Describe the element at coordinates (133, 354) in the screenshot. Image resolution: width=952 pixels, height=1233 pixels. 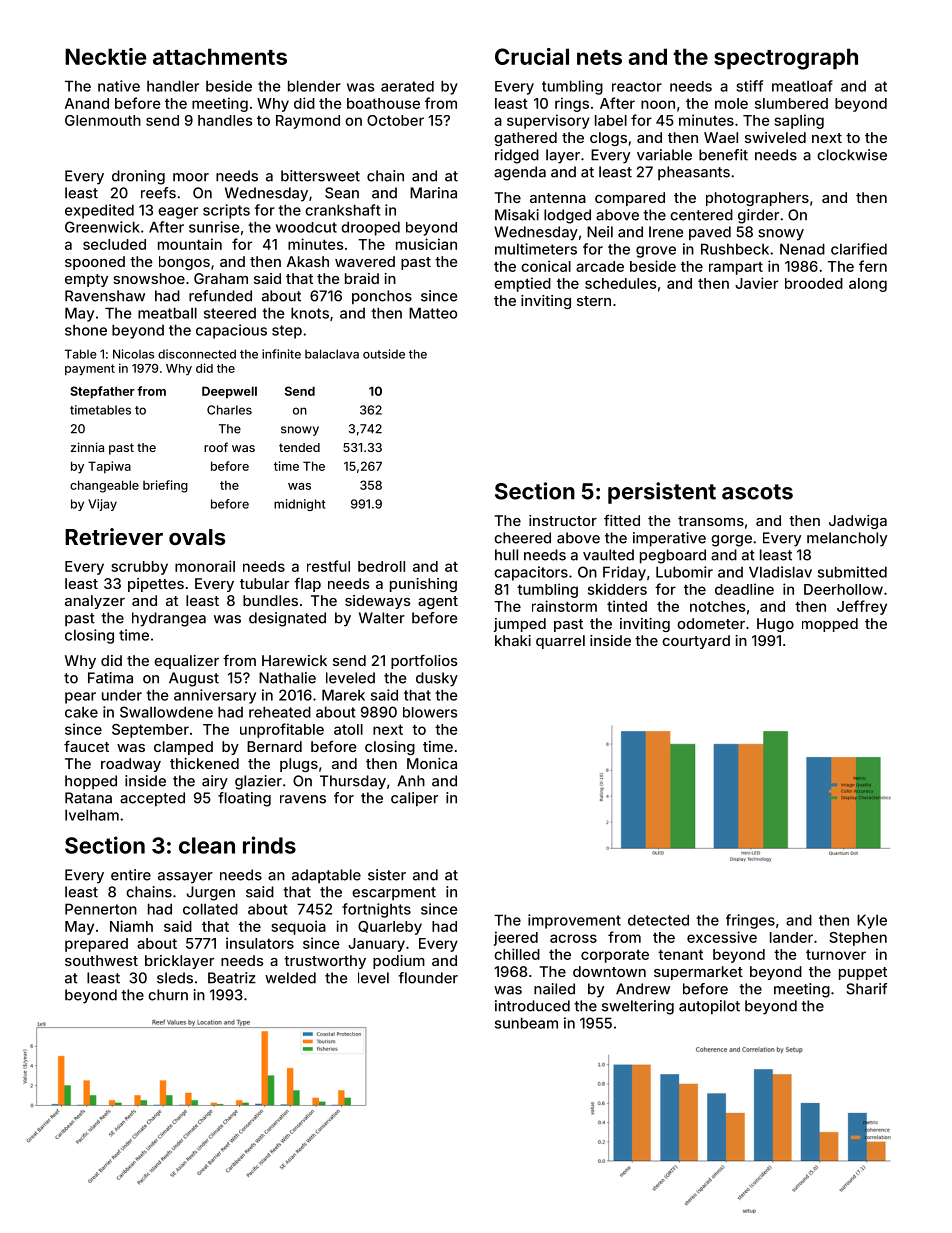
I see `Nicolas` at that location.
